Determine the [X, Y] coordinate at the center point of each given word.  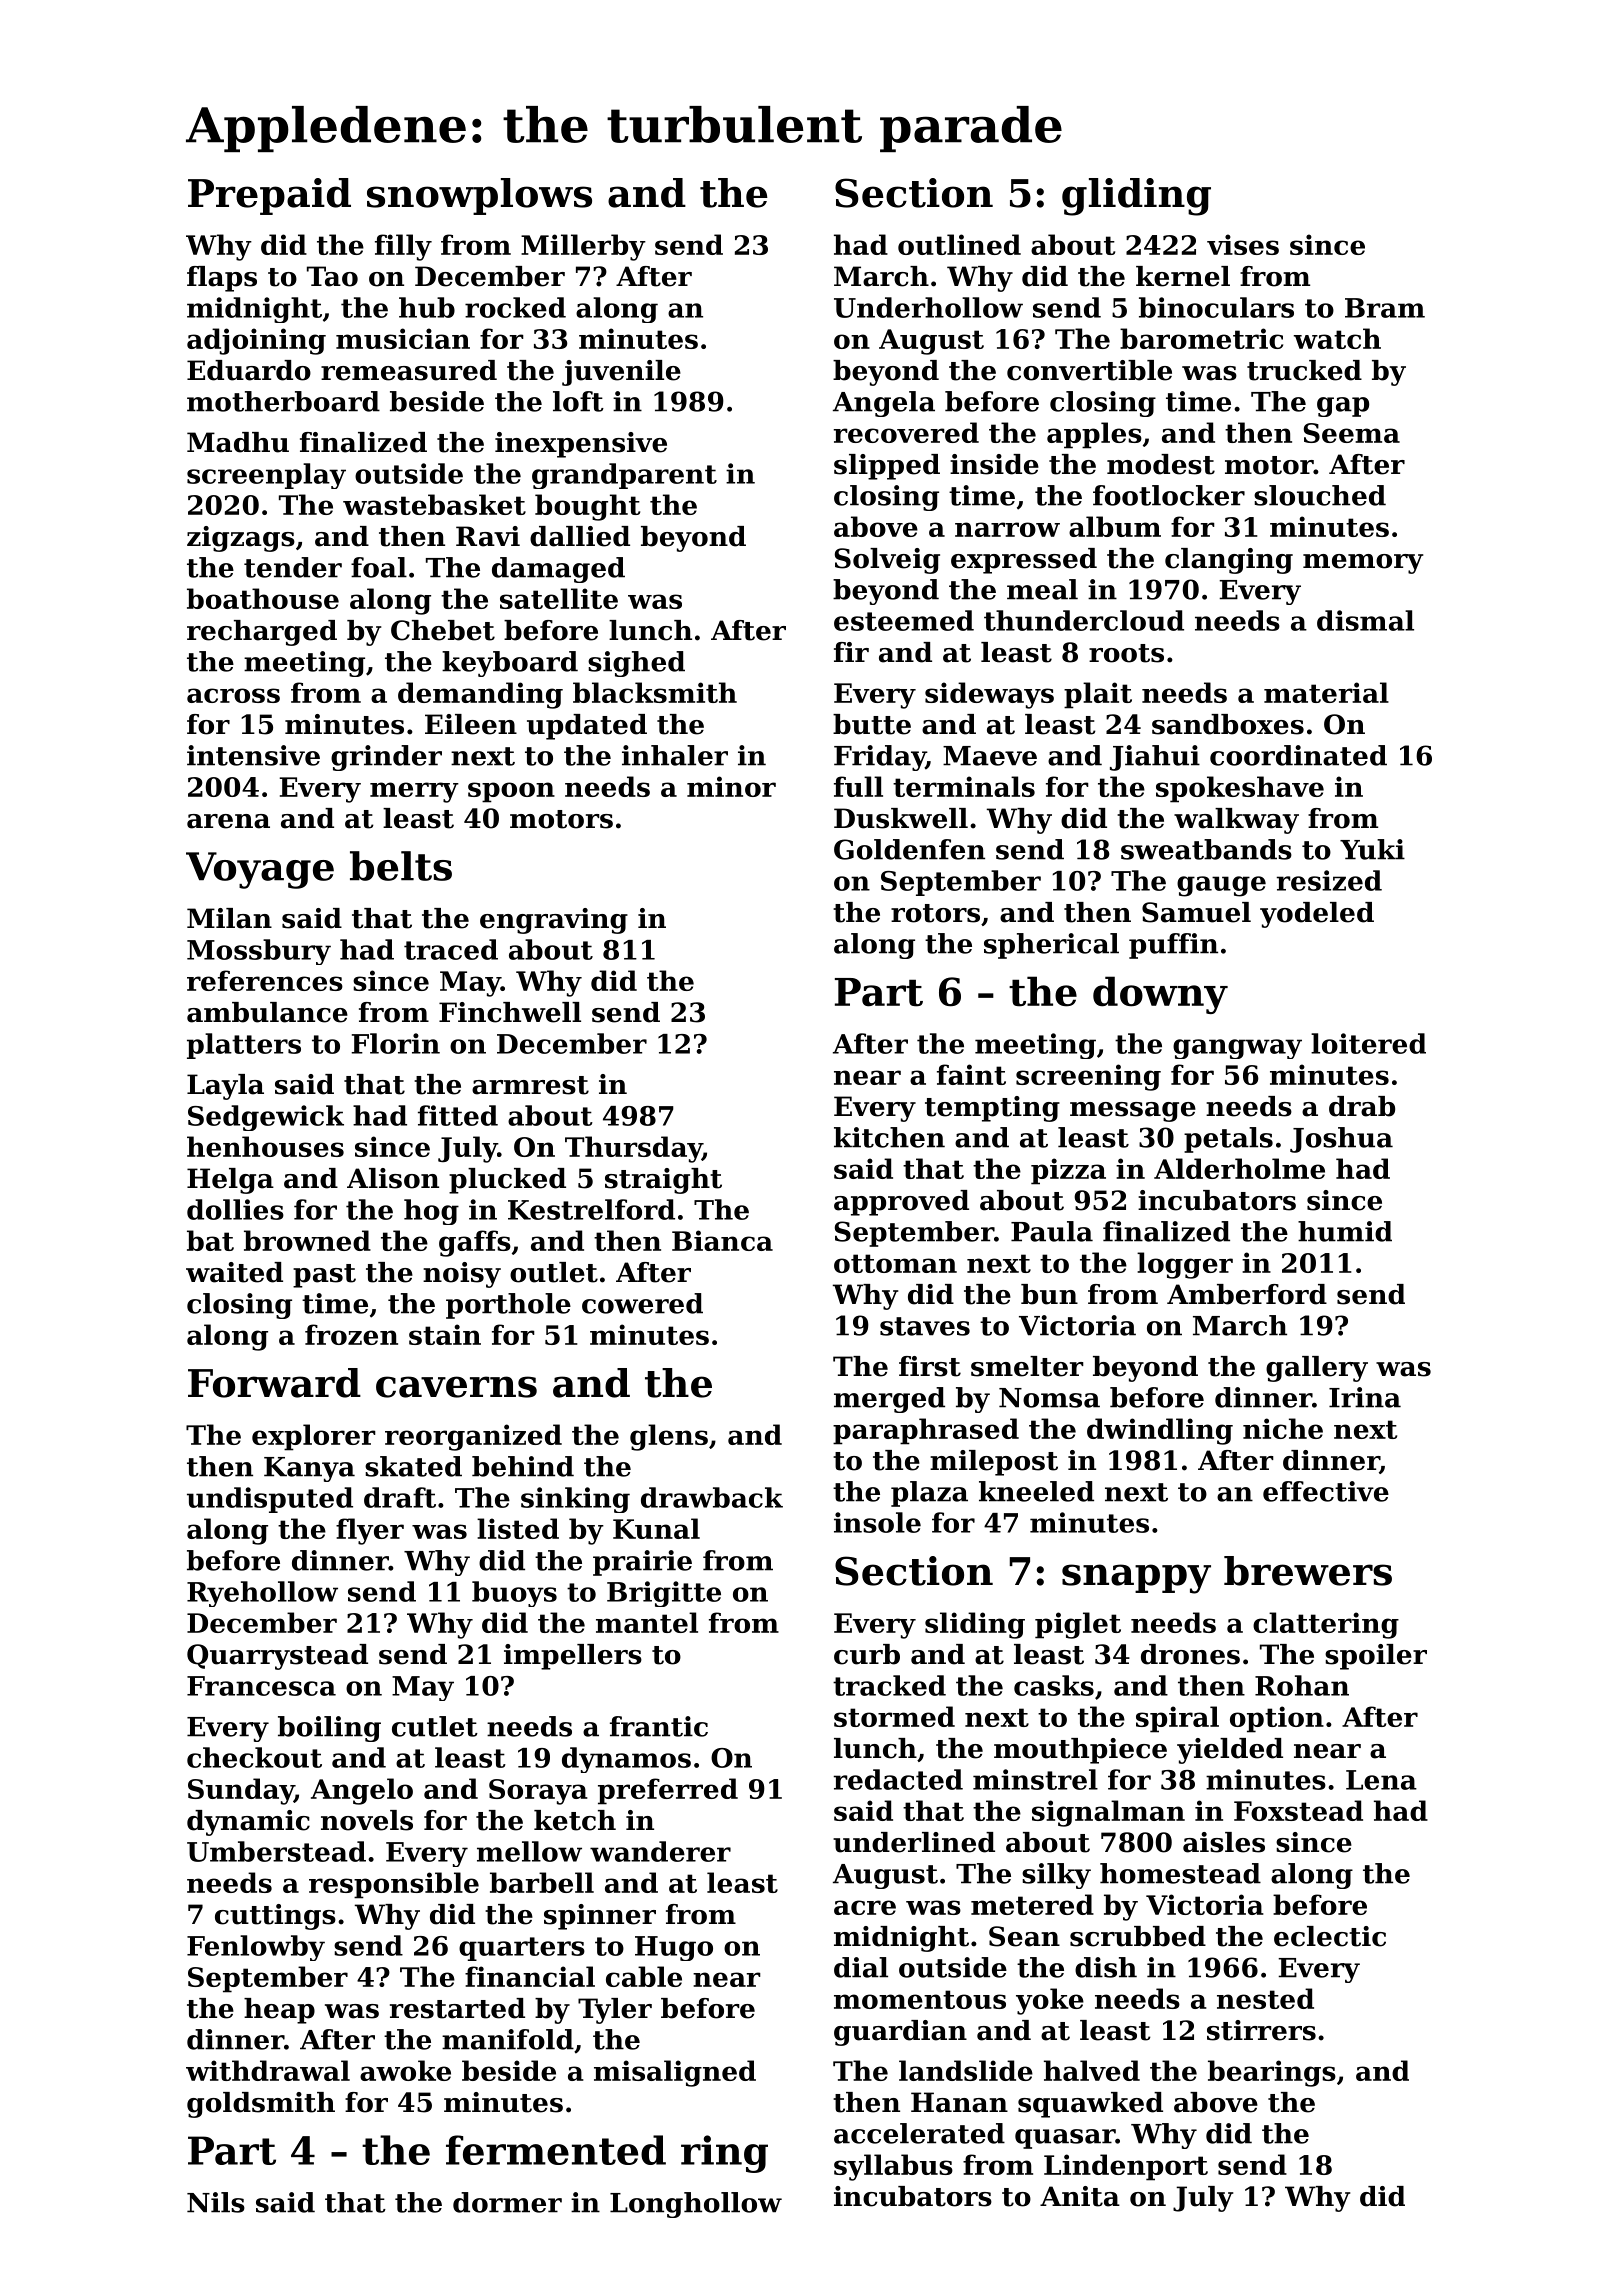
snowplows [479, 196]
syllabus [893, 2167]
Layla [225, 1087]
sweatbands [1206, 849]
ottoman [895, 1263]
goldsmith [261, 2105]
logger [1185, 1265]
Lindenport [1126, 2167]
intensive [253, 755]
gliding [1136, 197]
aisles [1224, 1842]
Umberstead [276, 1851]
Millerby [583, 247]
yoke [1050, 2001]
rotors [935, 913]
